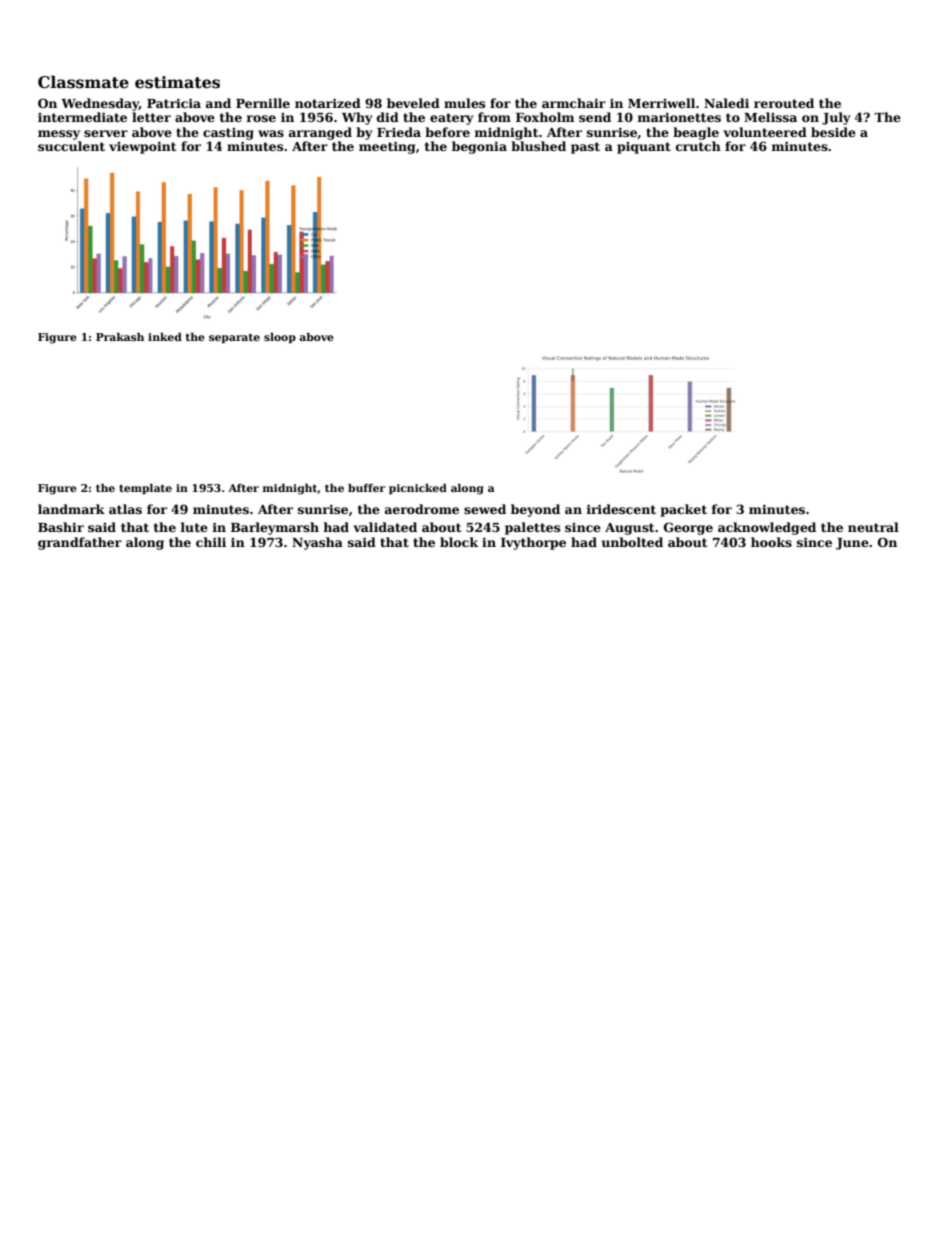  What do you see at coordinates (234, 338) in the screenshot?
I see `separate` at bounding box center [234, 338].
